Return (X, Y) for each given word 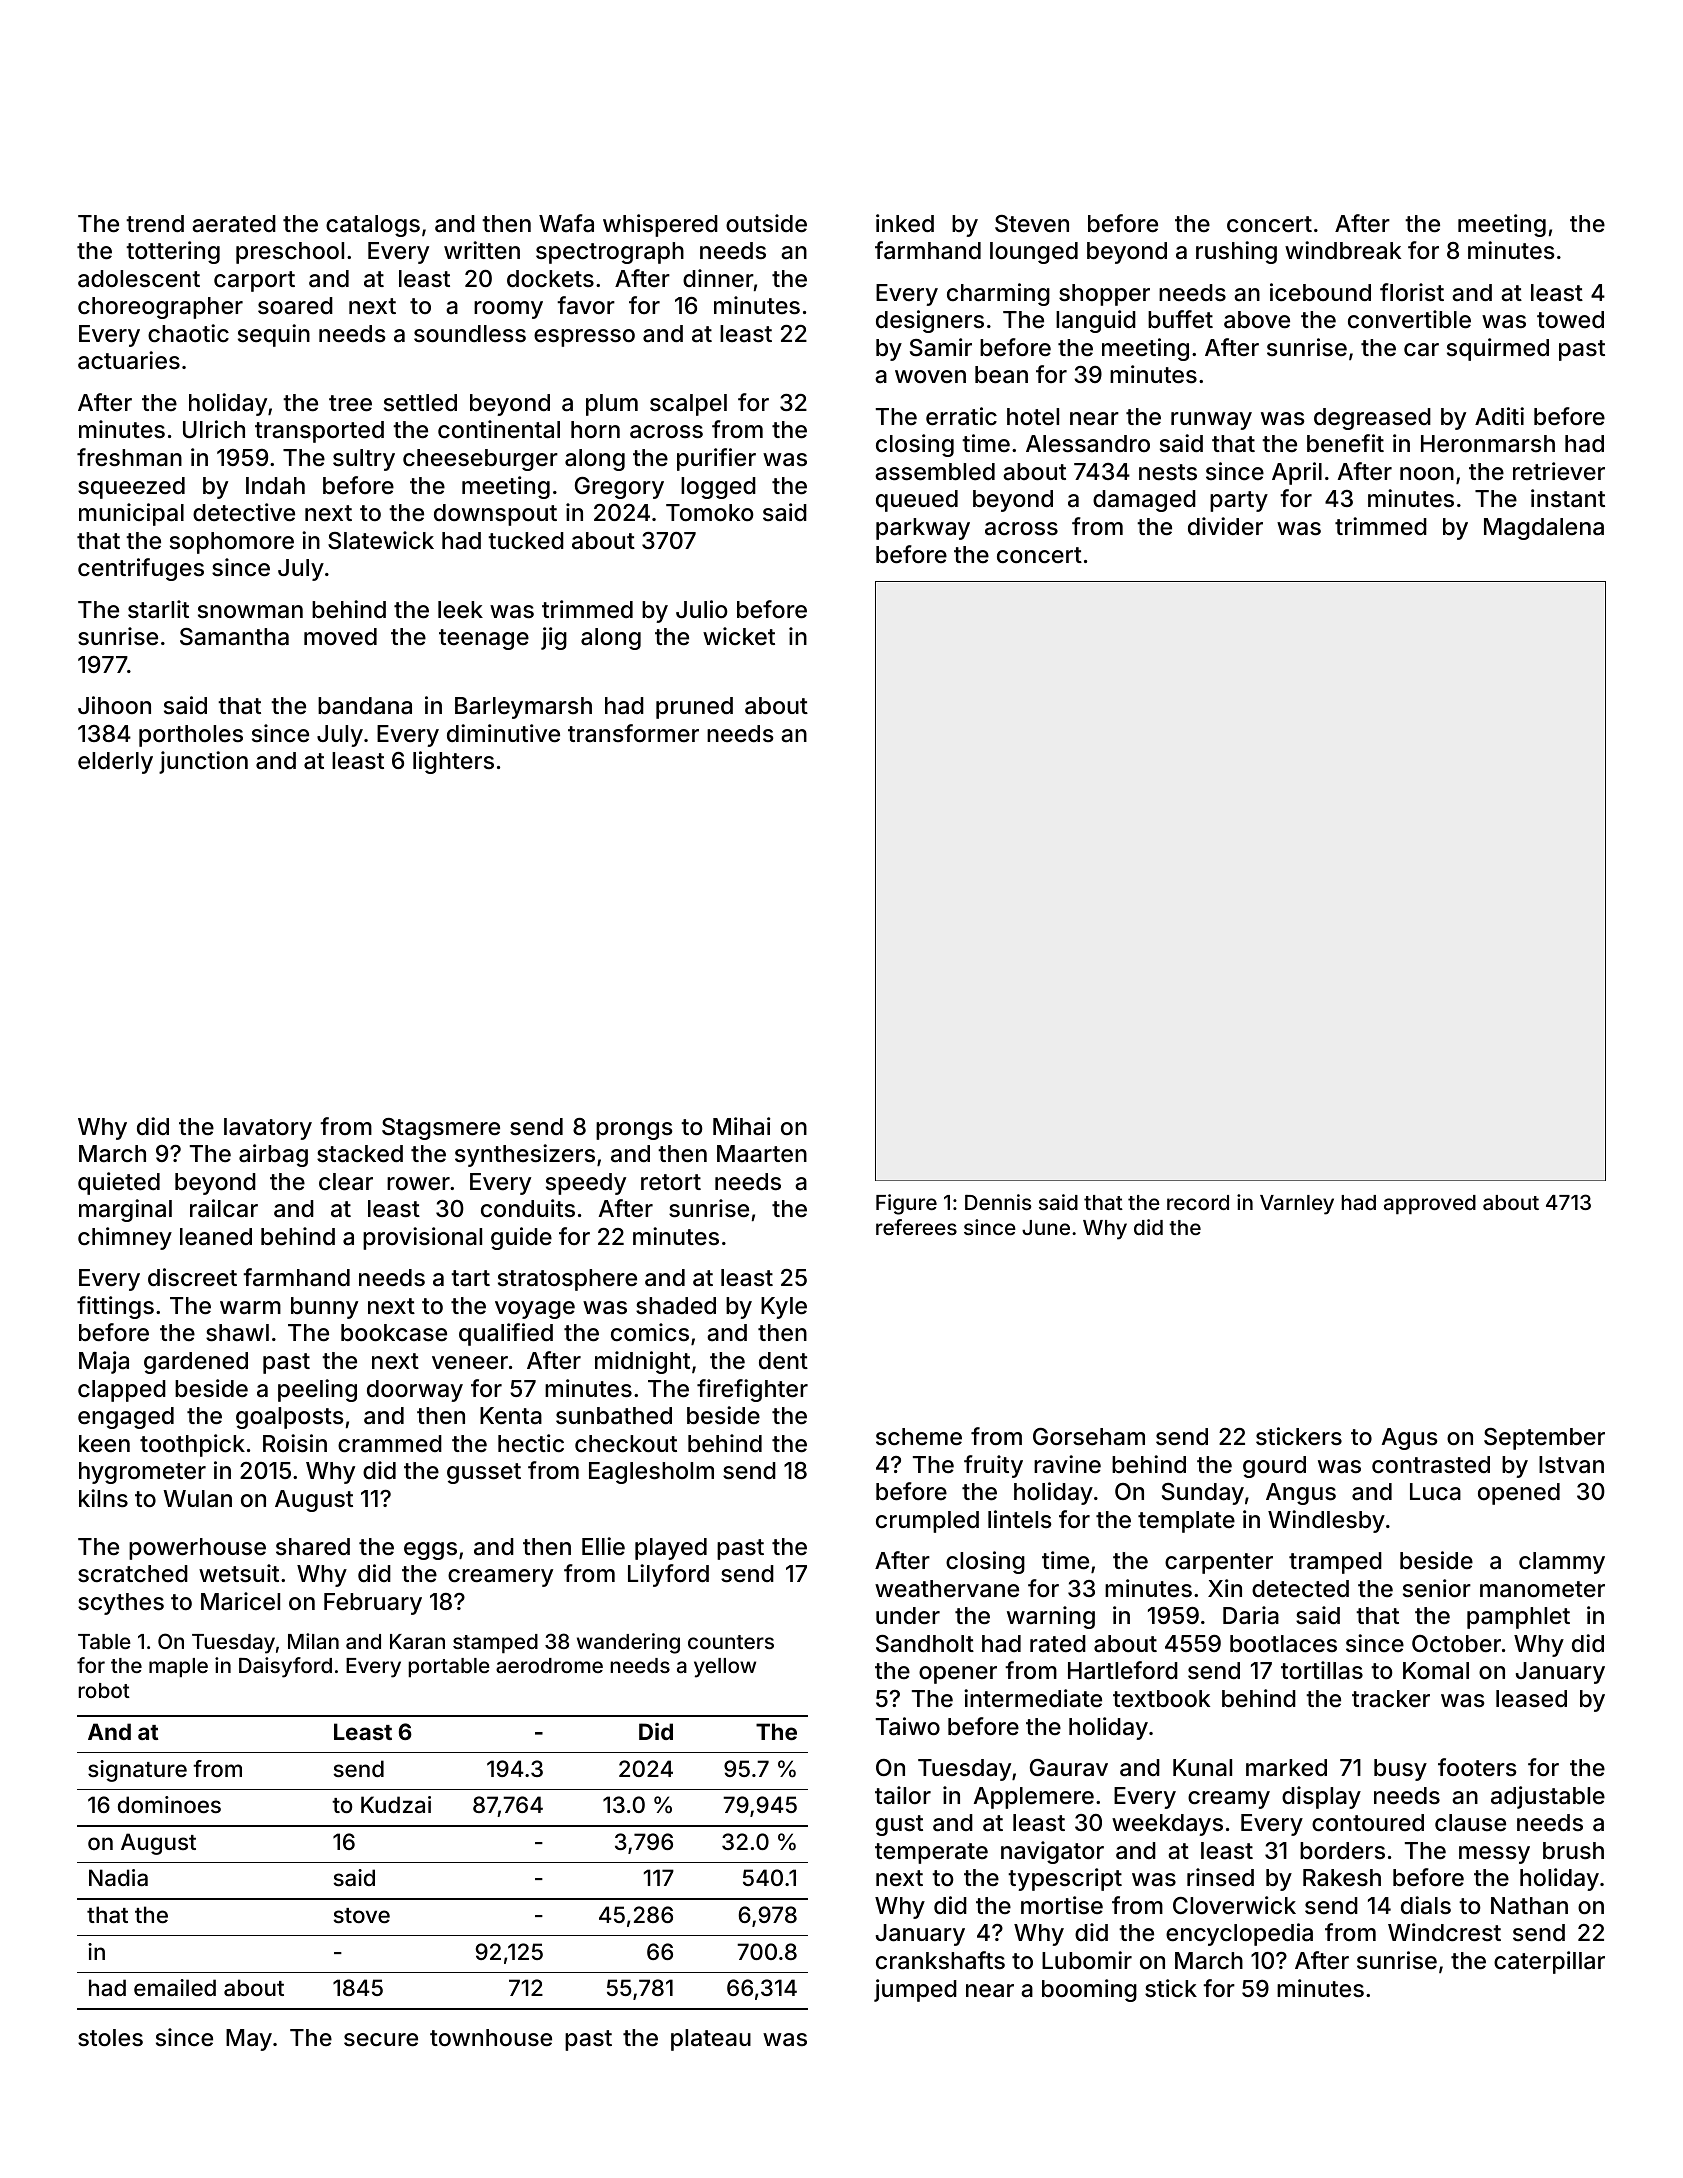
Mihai (741, 1126)
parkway (923, 529)
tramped (1335, 1563)
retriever (1559, 471)
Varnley (1297, 1205)
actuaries (129, 360)
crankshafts (940, 1960)
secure (381, 2040)
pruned (694, 708)
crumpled (927, 1522)
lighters (453, 762)
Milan (313, 1641)
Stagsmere (441, 1129)
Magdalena (1544, 529)
